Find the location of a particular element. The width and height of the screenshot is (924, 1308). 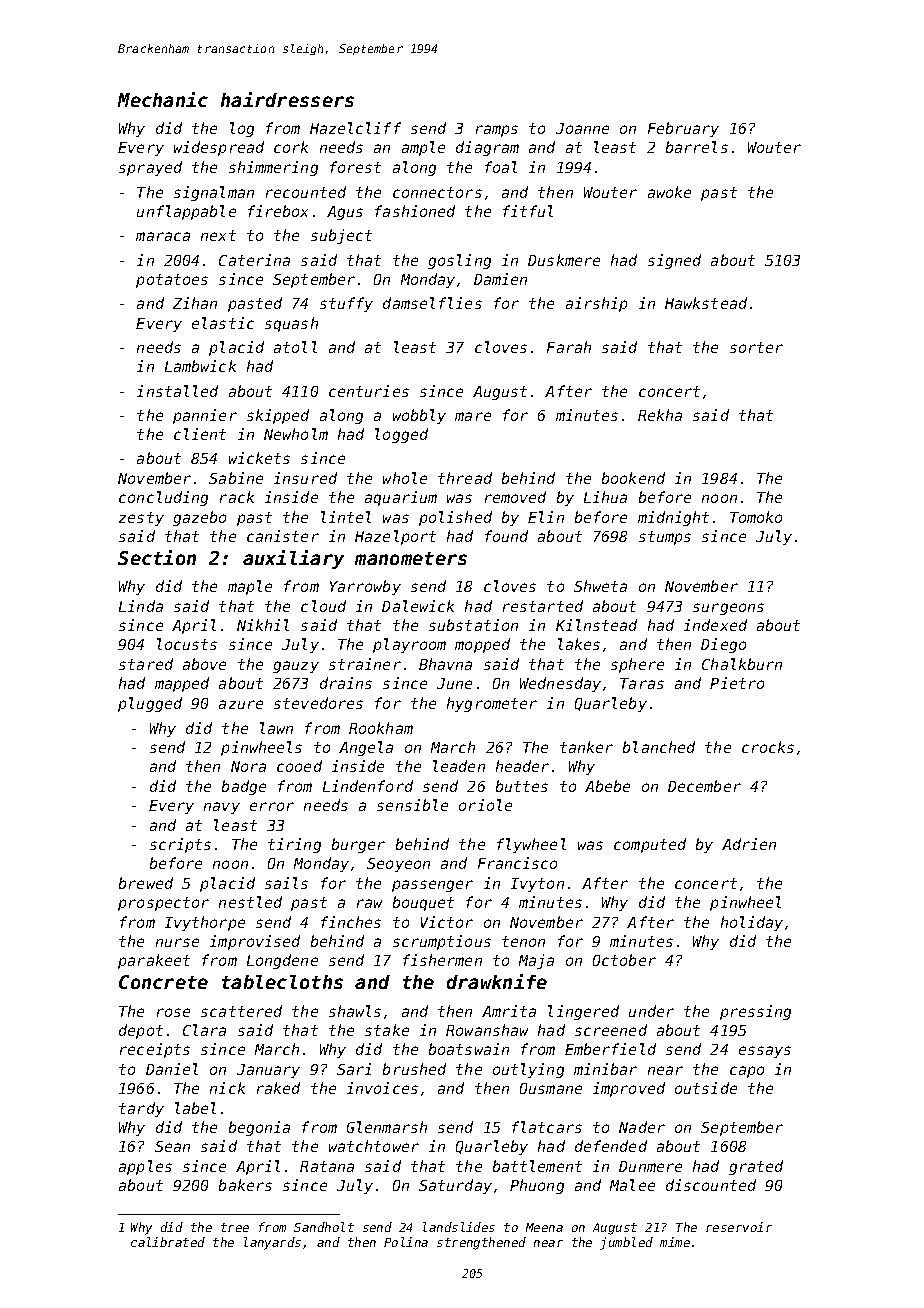

apples is located at coordinates (145, 1167).
